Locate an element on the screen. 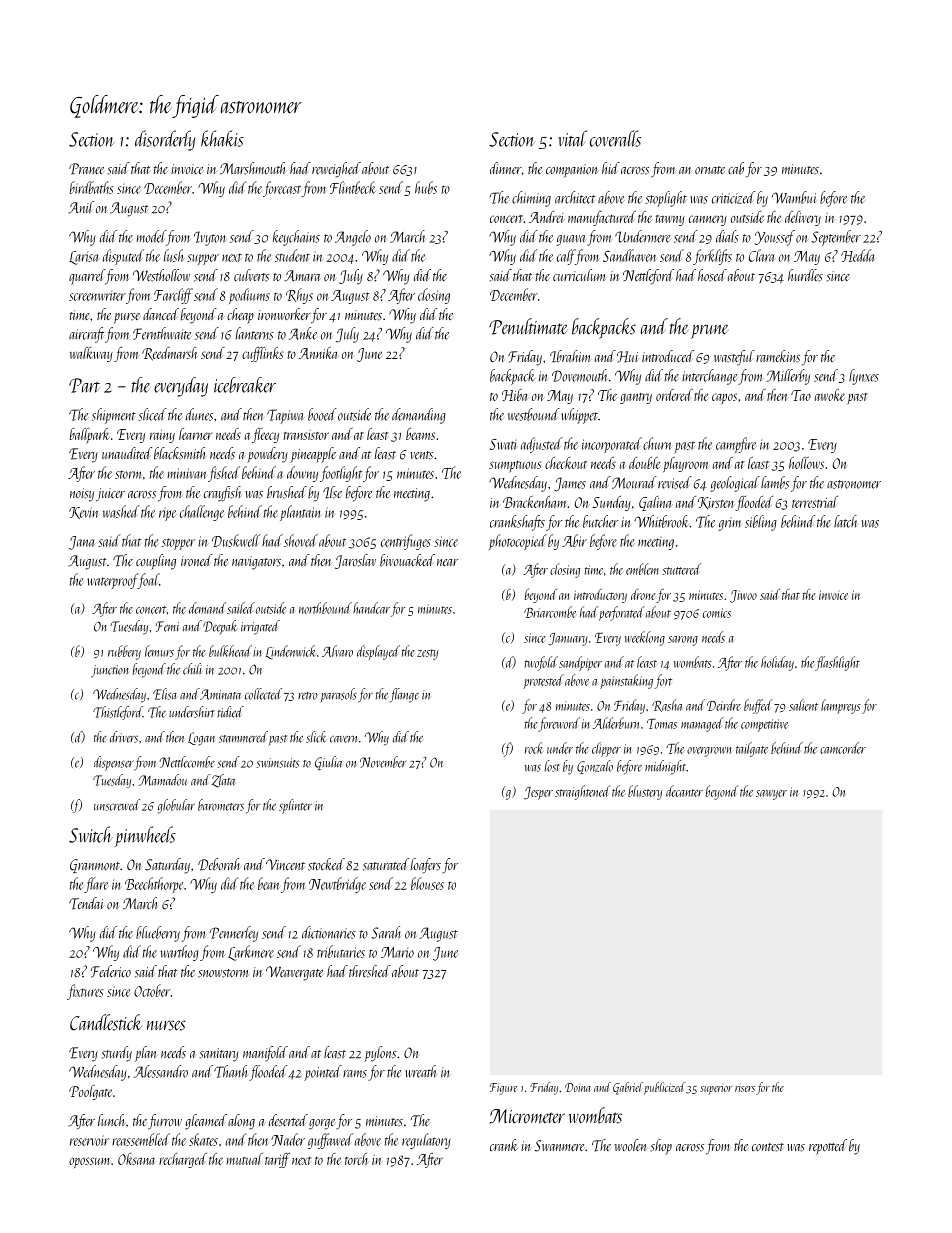  Sarah is located at coordinates (387, 932).
